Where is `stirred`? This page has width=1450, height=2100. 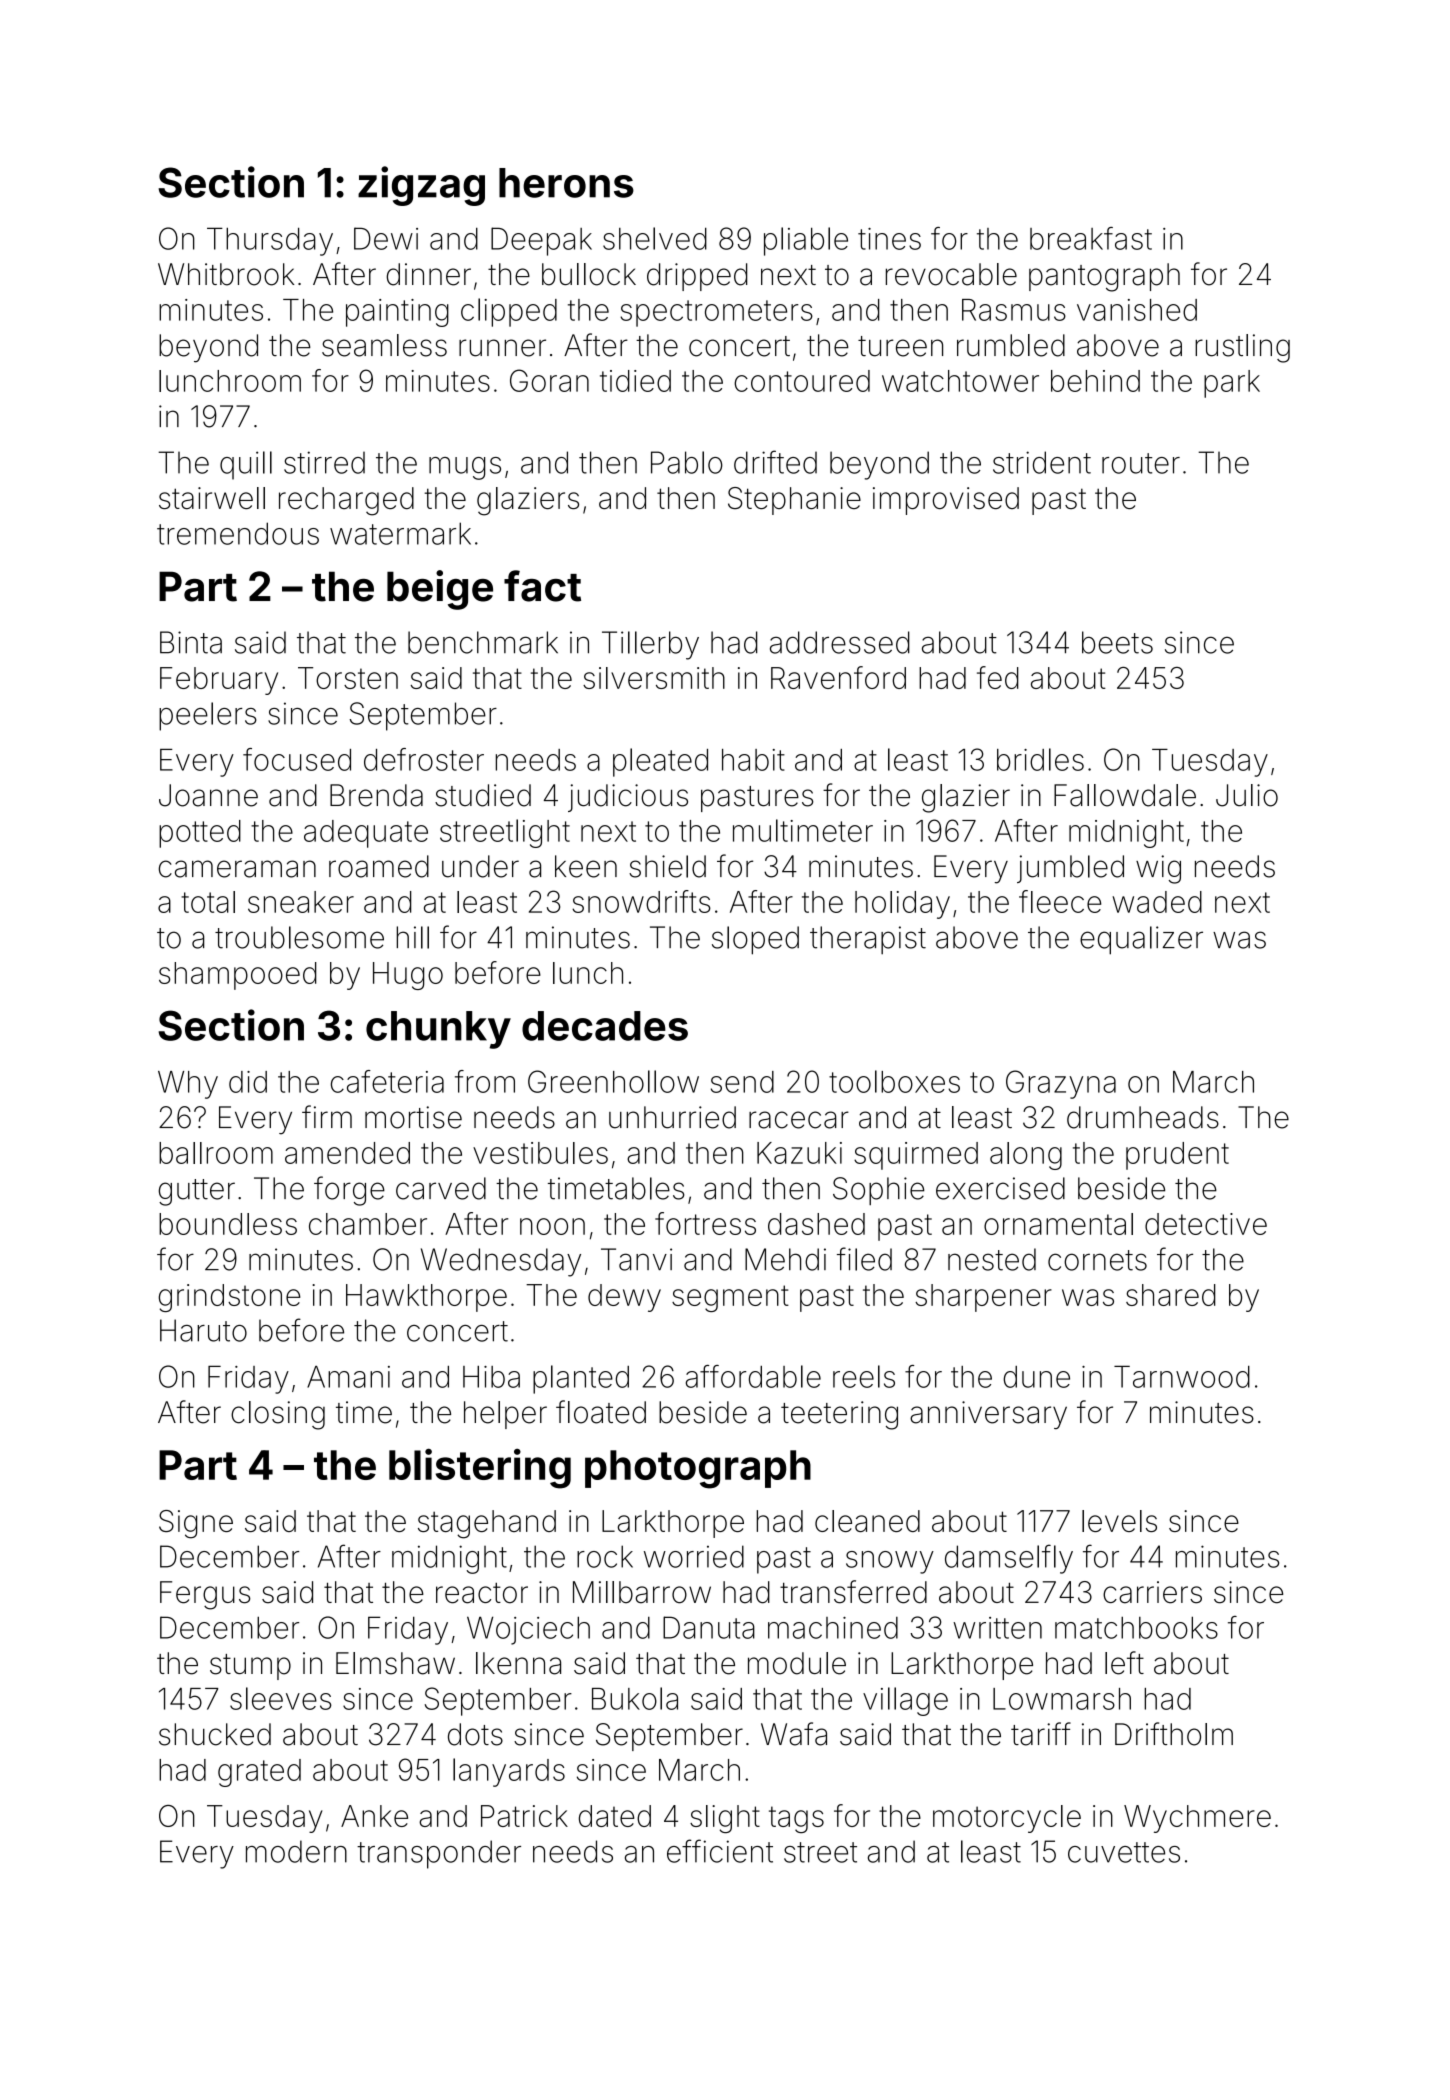 stirred is located at coordinates (324, 462).
